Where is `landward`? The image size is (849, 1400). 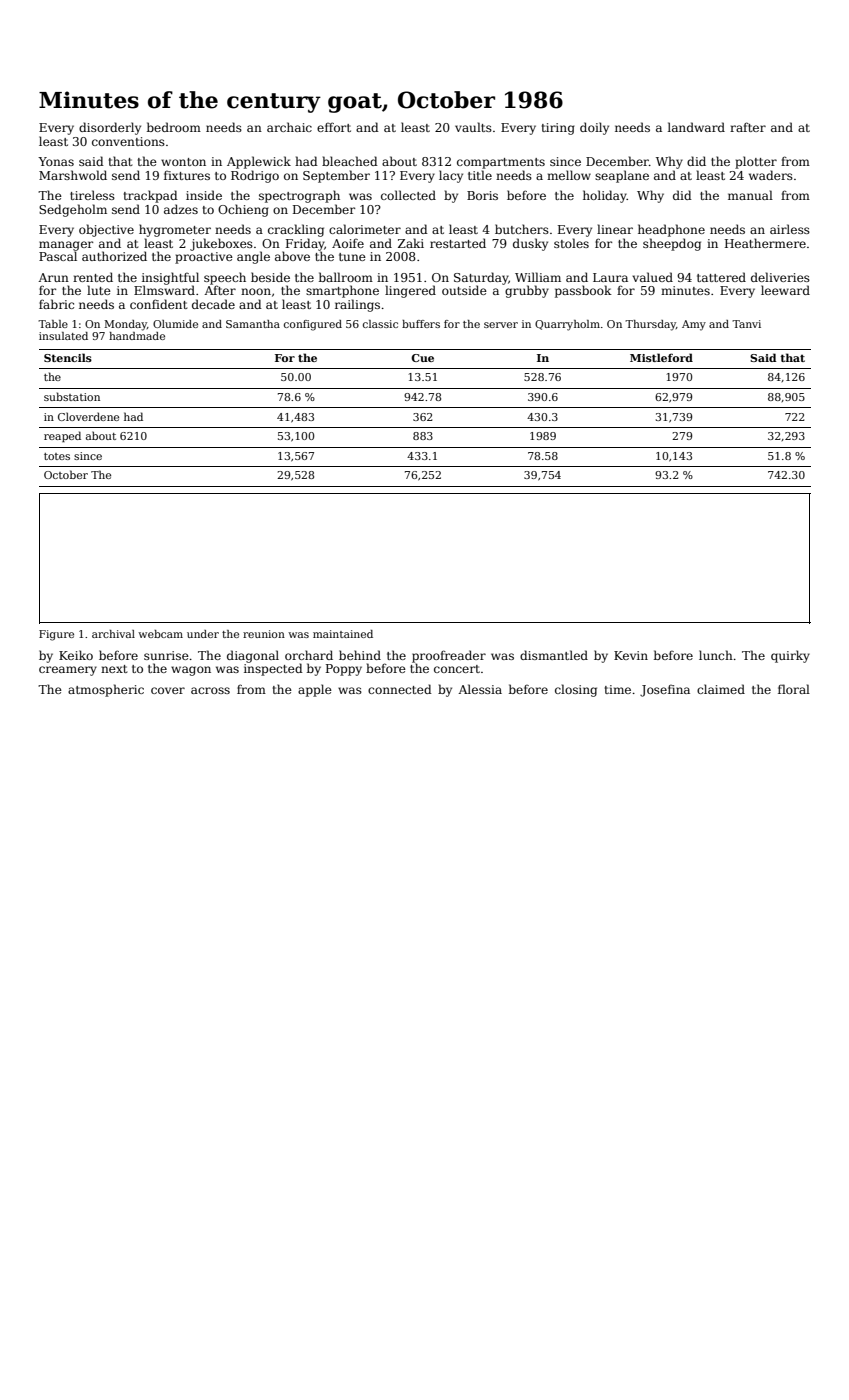 landward is located at coordinates (696, 127).
